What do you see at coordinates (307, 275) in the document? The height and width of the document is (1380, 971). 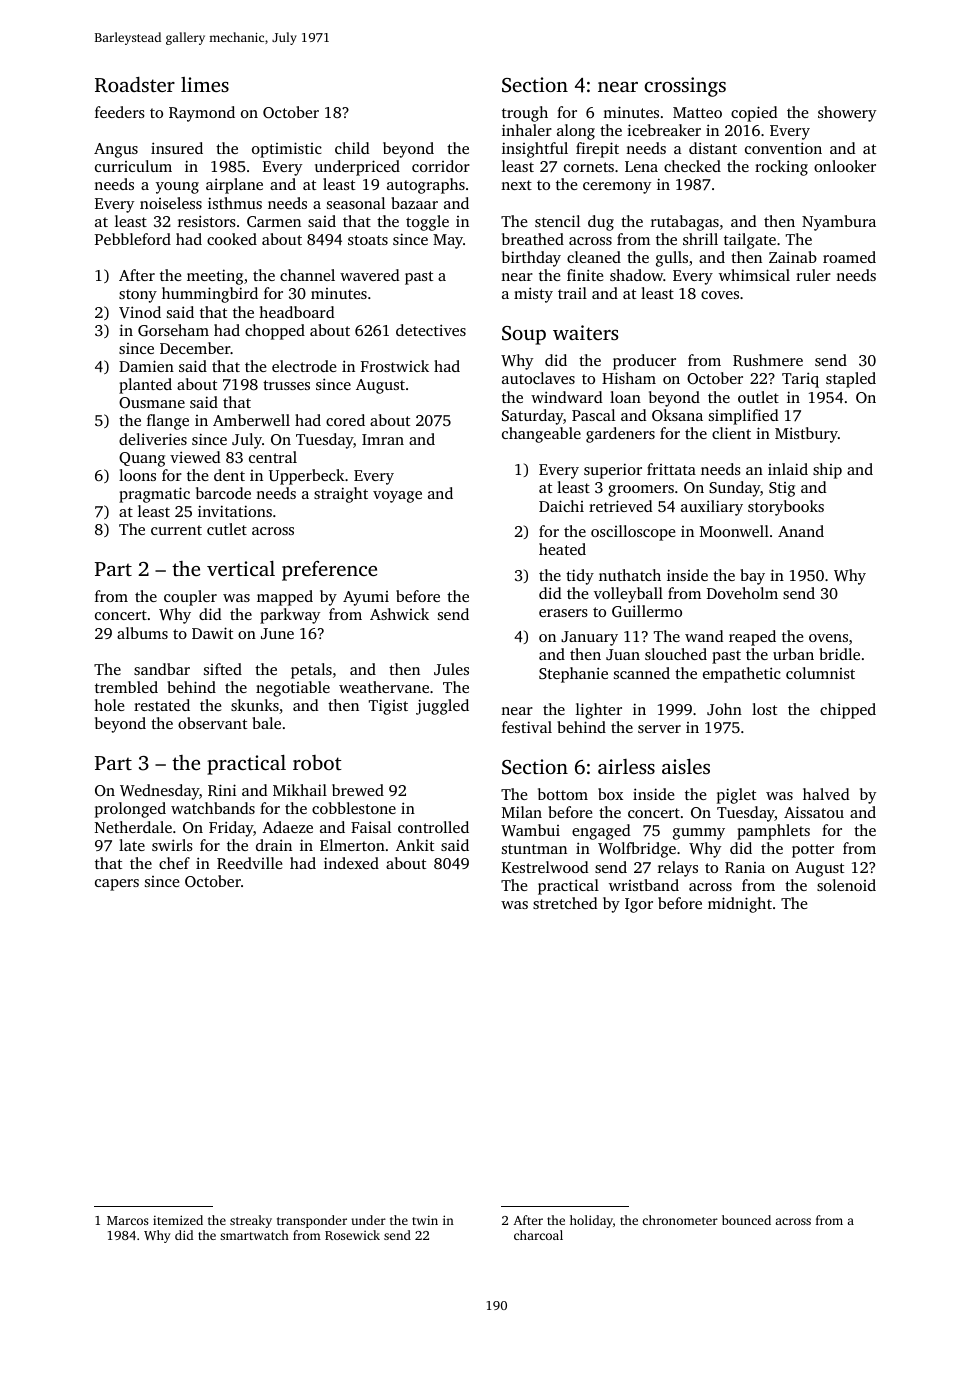 I see `channel` at bounding box center [307, 275].
